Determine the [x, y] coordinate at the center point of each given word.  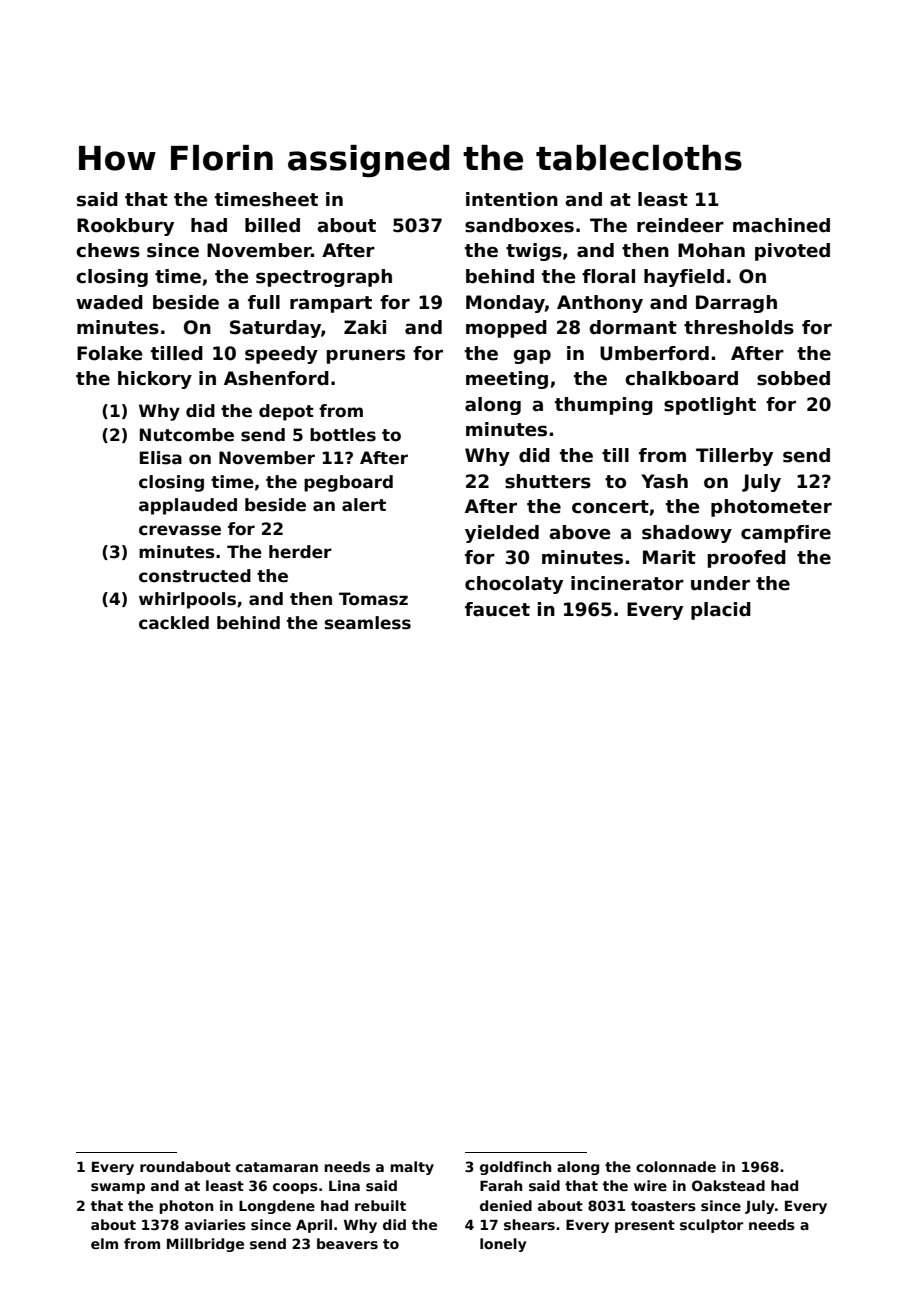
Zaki [365, 327]
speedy [281, 355]
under [720, 583]
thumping [604, 406]
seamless [368, 623]
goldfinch [515, 1168]
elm [104, 1243]
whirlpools [187, 600]
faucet [497, 609]
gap [532, 356]
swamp [118, 1188]
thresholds [739, 327]
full [264, 302]
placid [721, 611]
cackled [174, 623]
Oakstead [728, 1185]
